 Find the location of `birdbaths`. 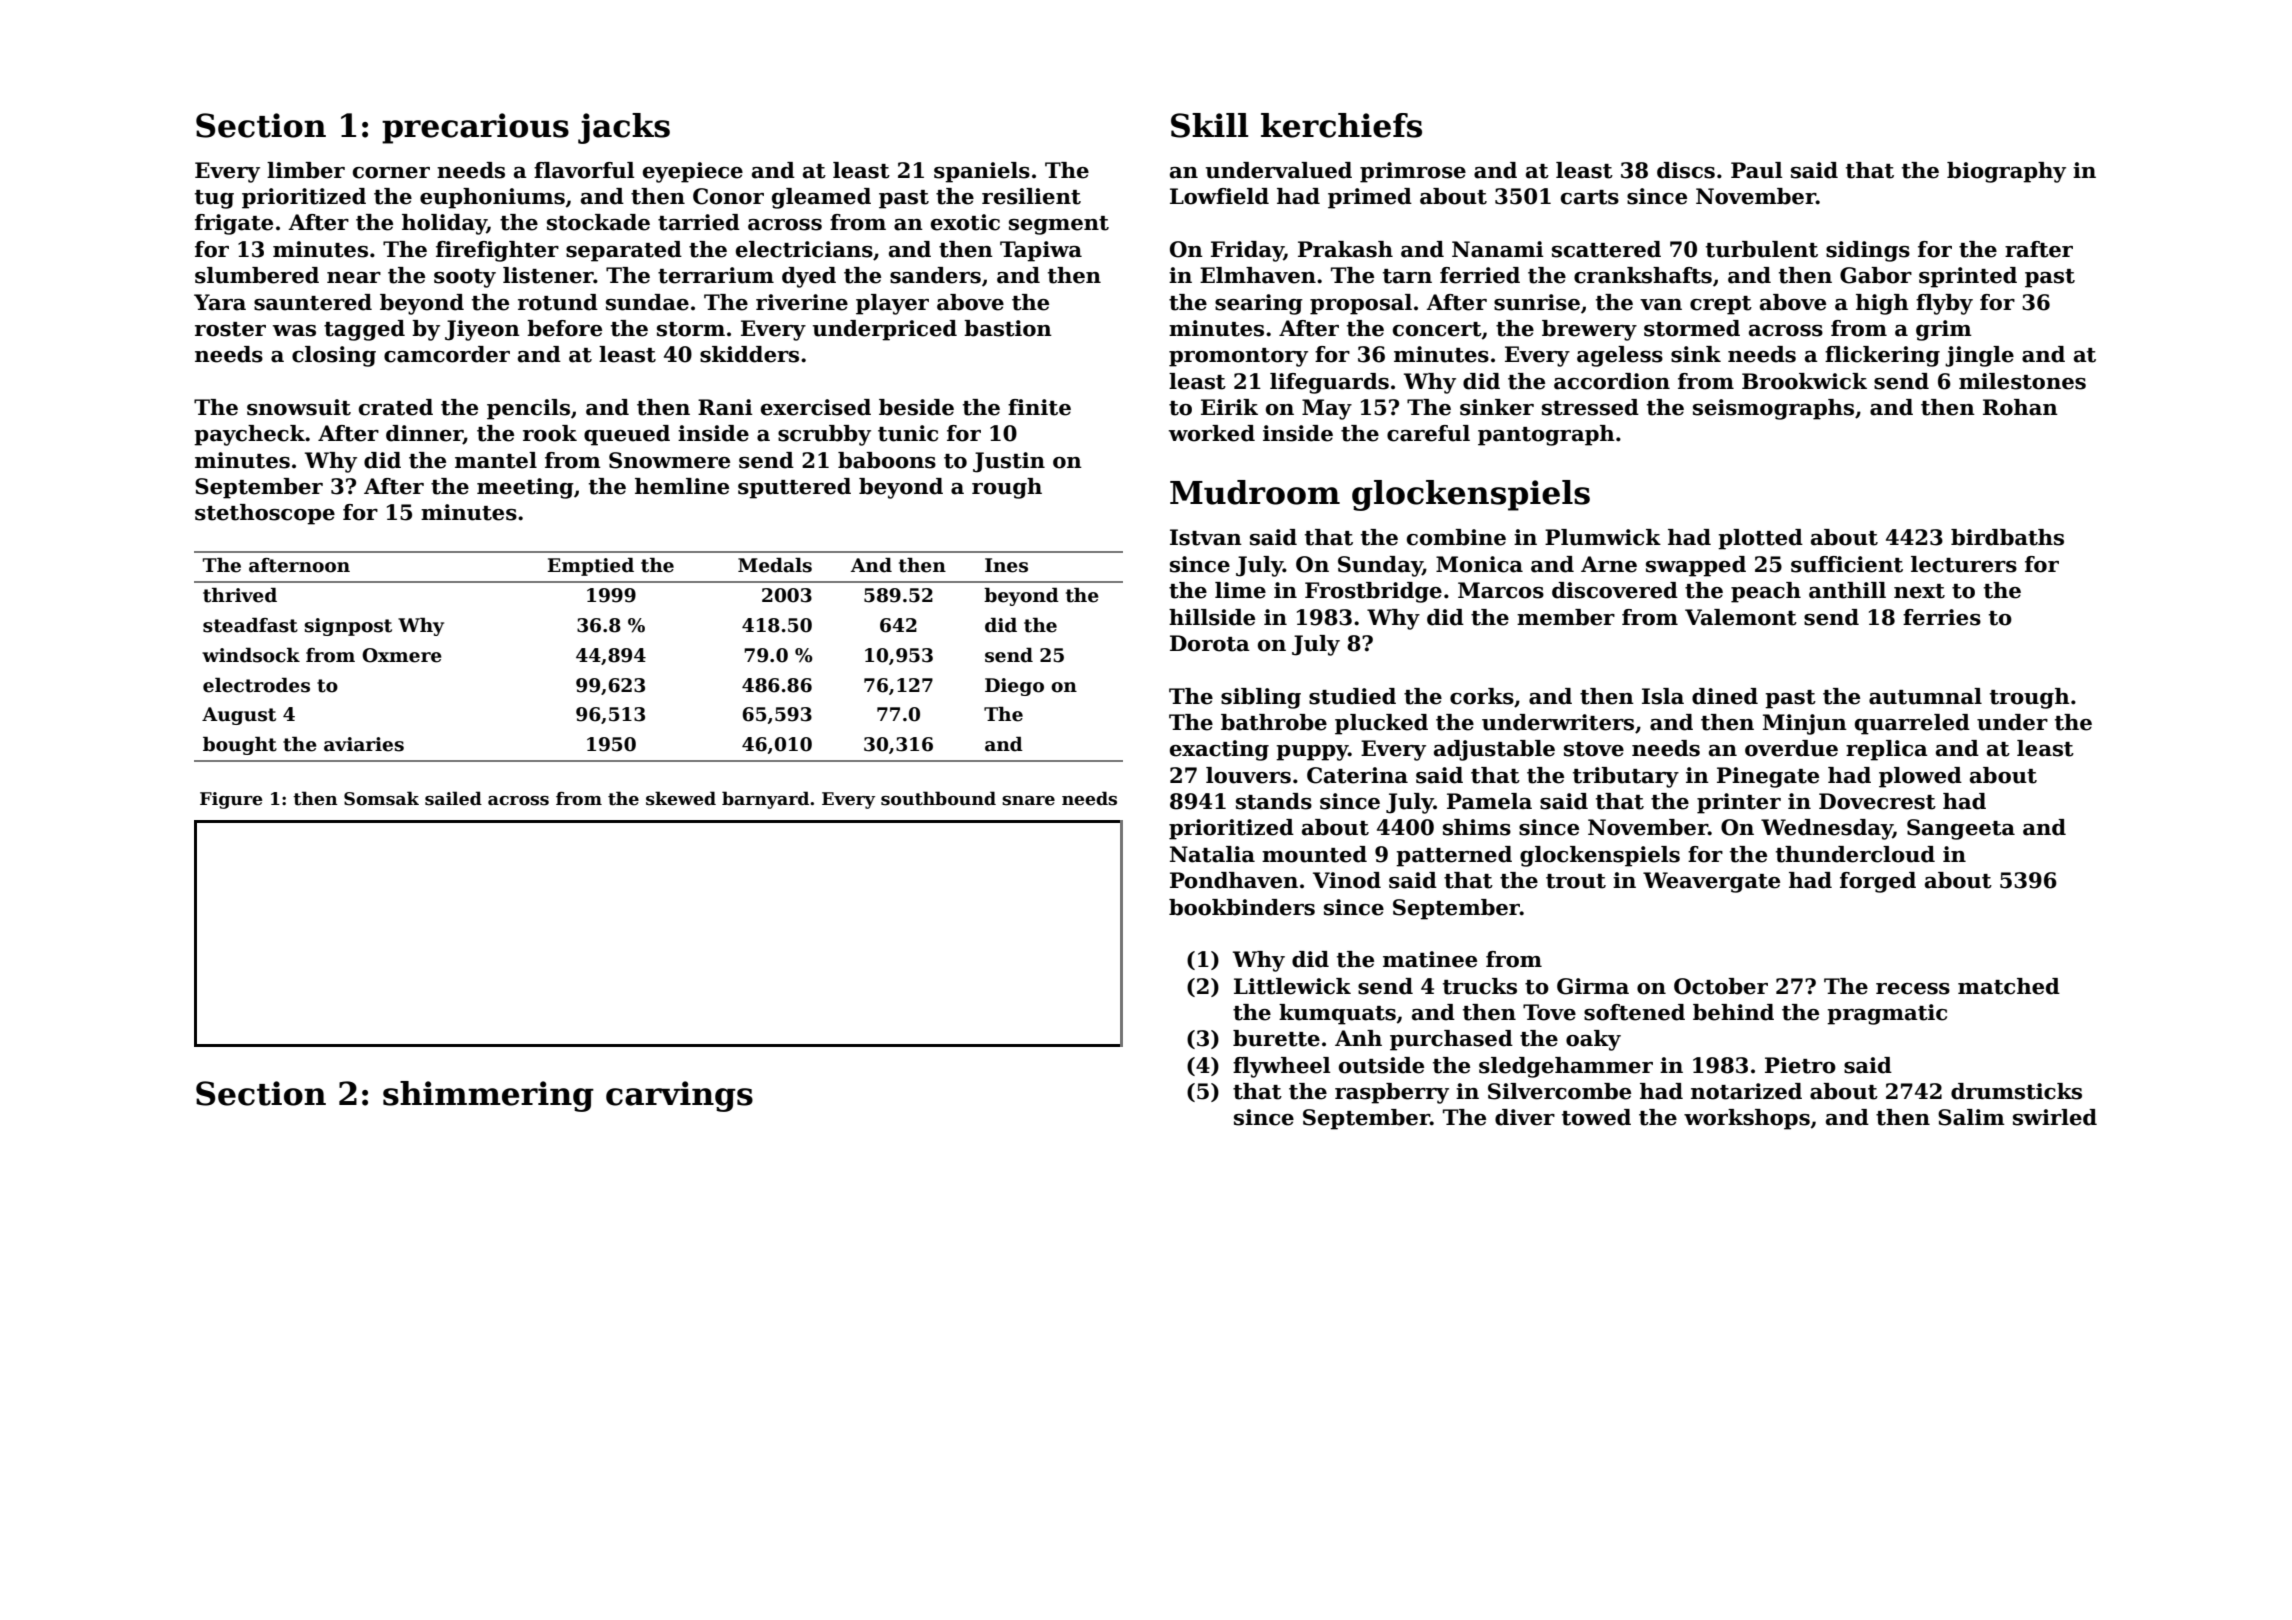

birdbaths is located at coordinates (2007, 537).
